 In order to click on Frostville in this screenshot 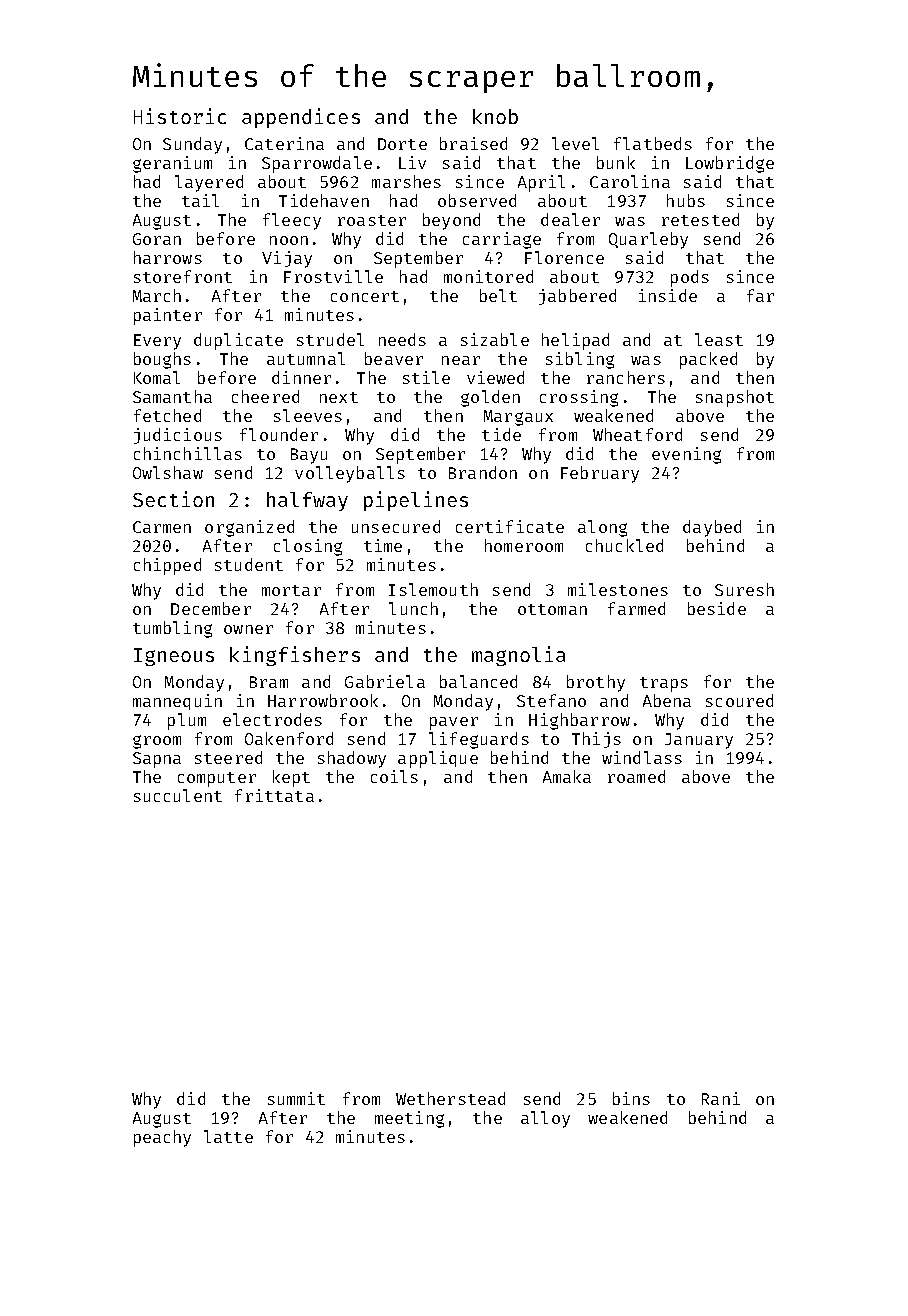, I will do `click(333, 276)`.
